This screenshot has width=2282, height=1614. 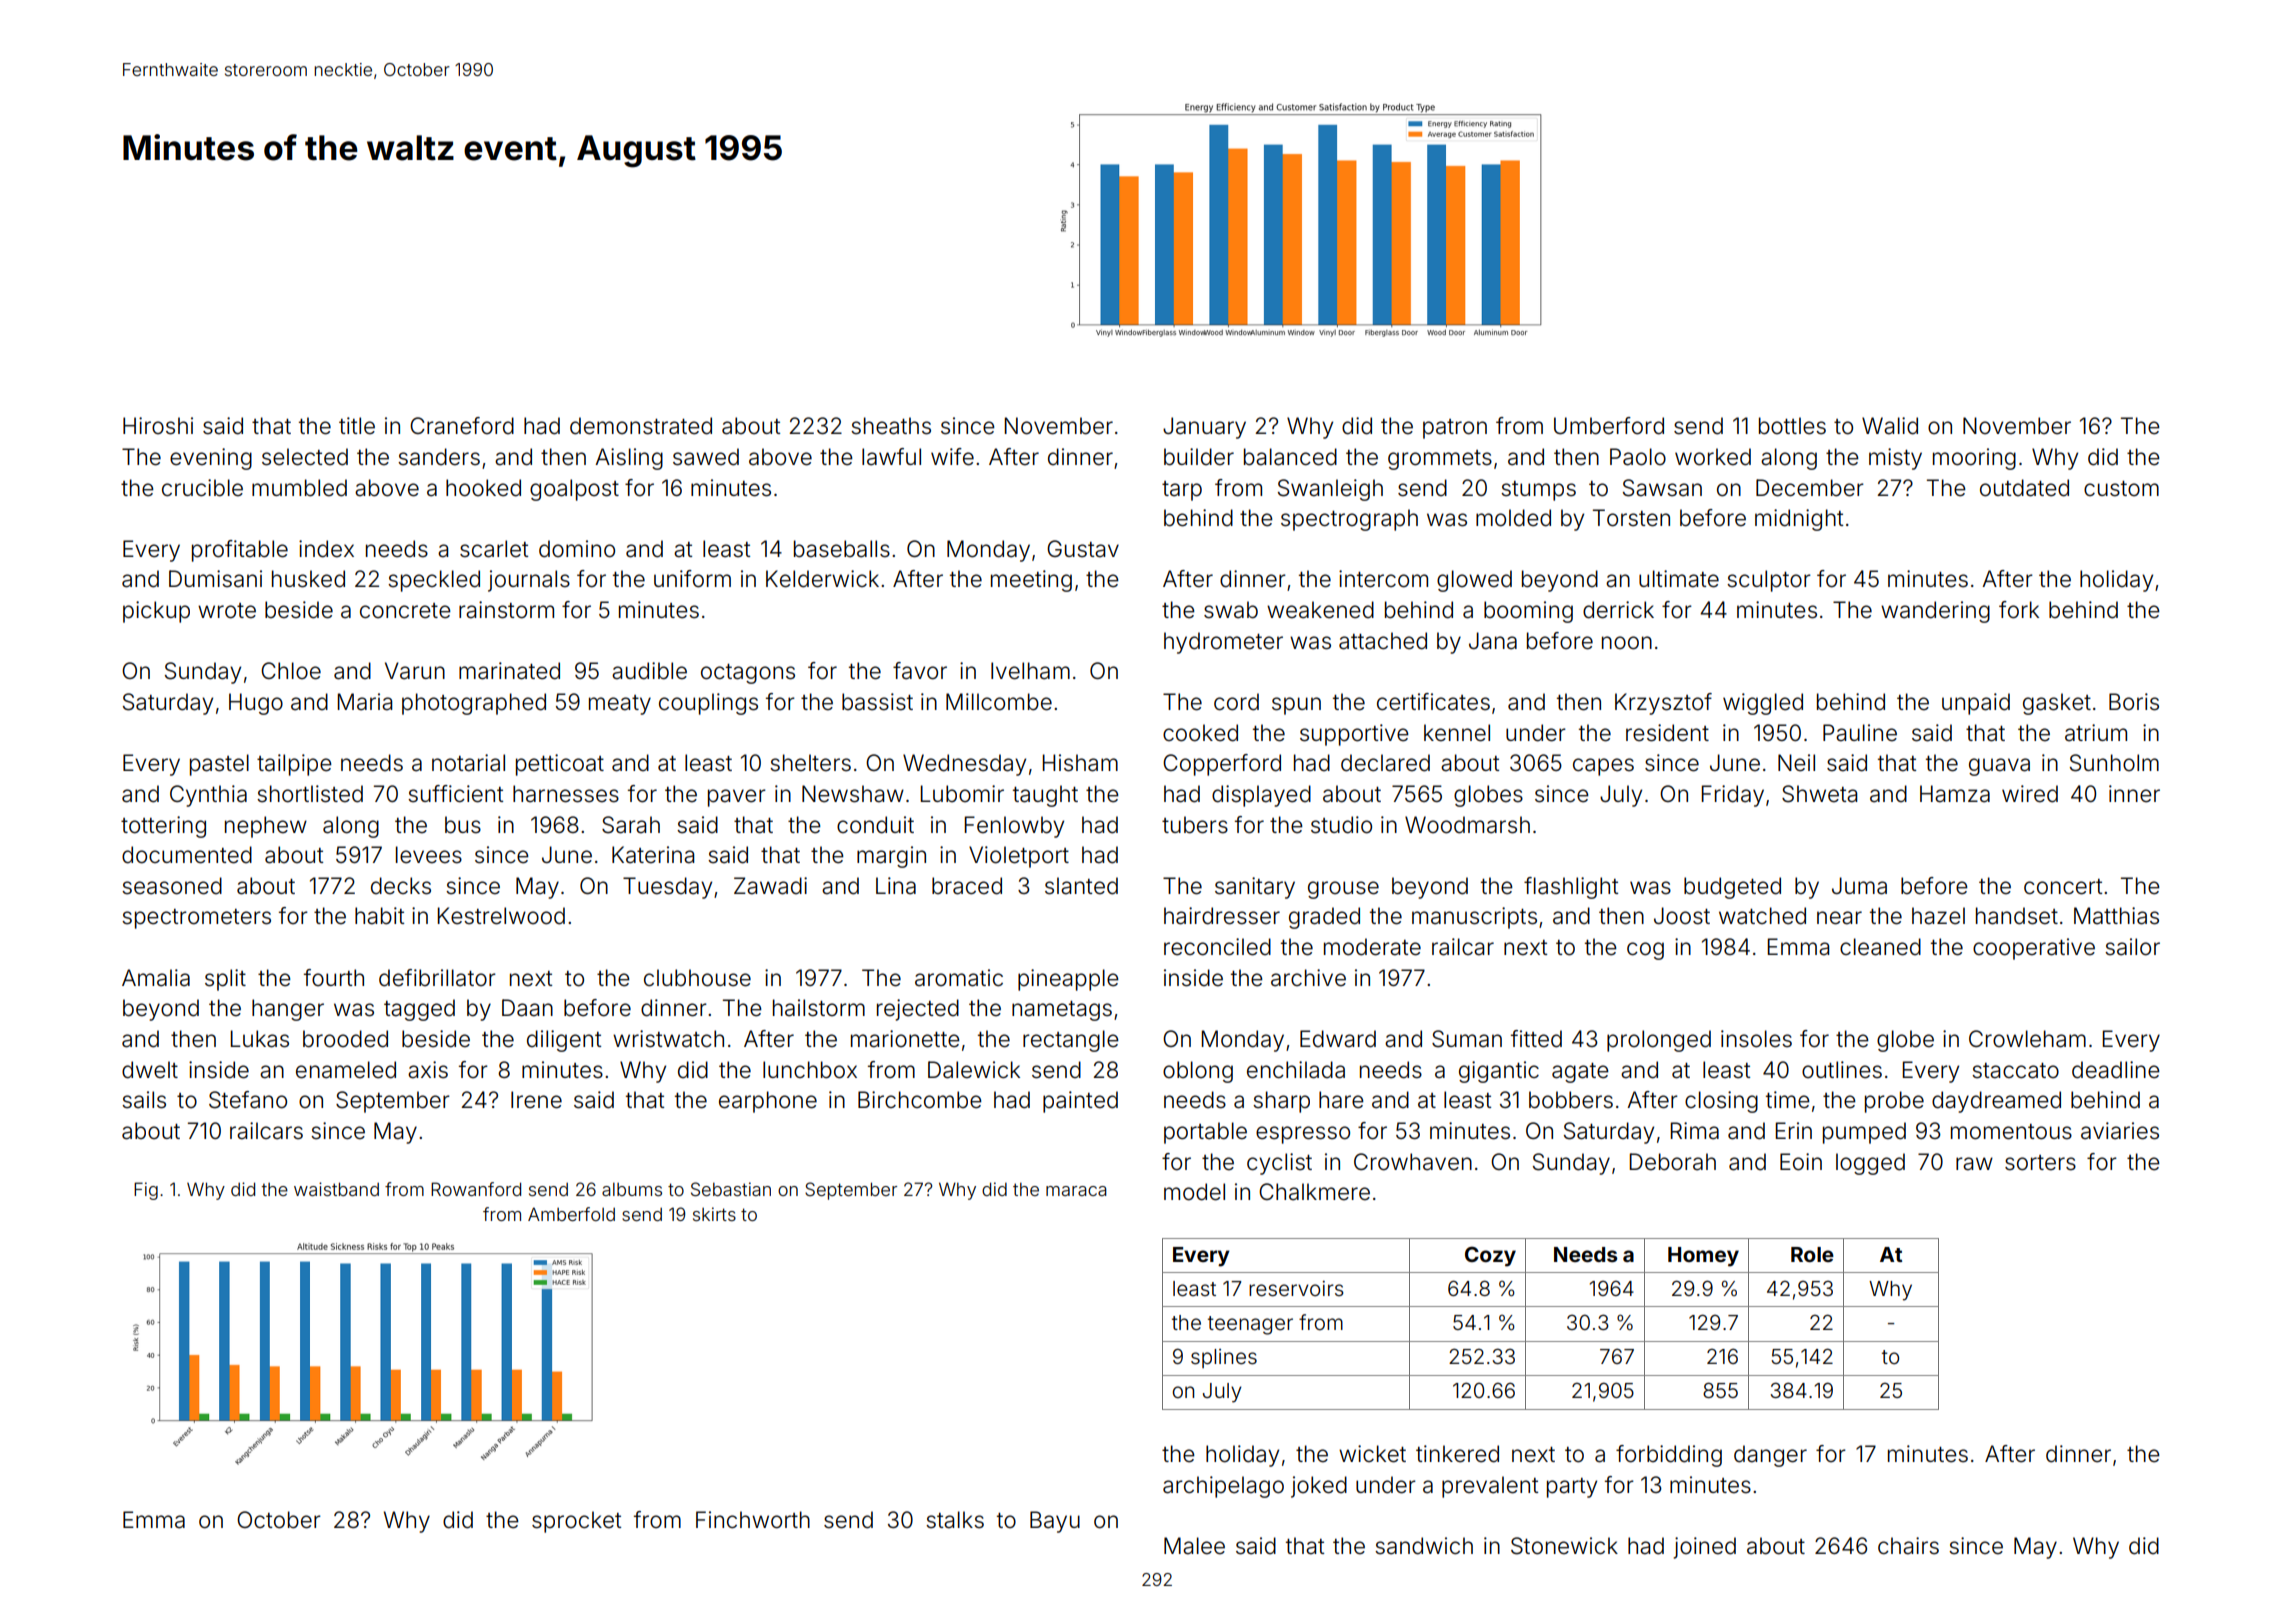 I want to click on Sunholm, so click(x=2114, y=763).
